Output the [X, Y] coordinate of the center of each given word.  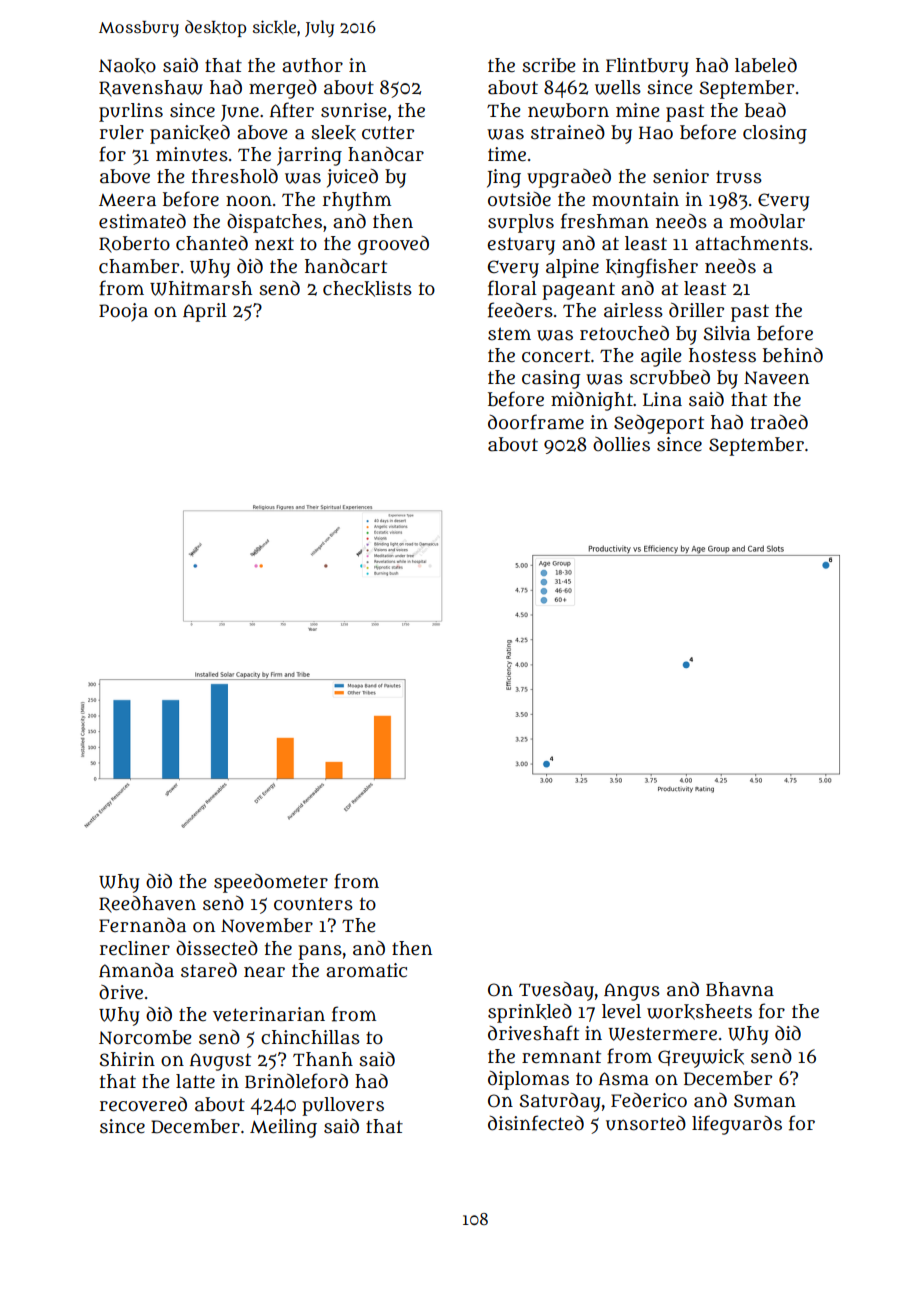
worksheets [699, 1012]
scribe [549, 65]
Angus [632, 992]
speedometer [271, 883]
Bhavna [740, 989]
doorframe [536, 422]
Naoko [127, 66]
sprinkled [530, 1013]
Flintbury [647, 67]
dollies [621, 444]
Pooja [123, 312]
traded [779, 422]
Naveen [776, 378]
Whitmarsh [201, 288]
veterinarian [269, 1014]
